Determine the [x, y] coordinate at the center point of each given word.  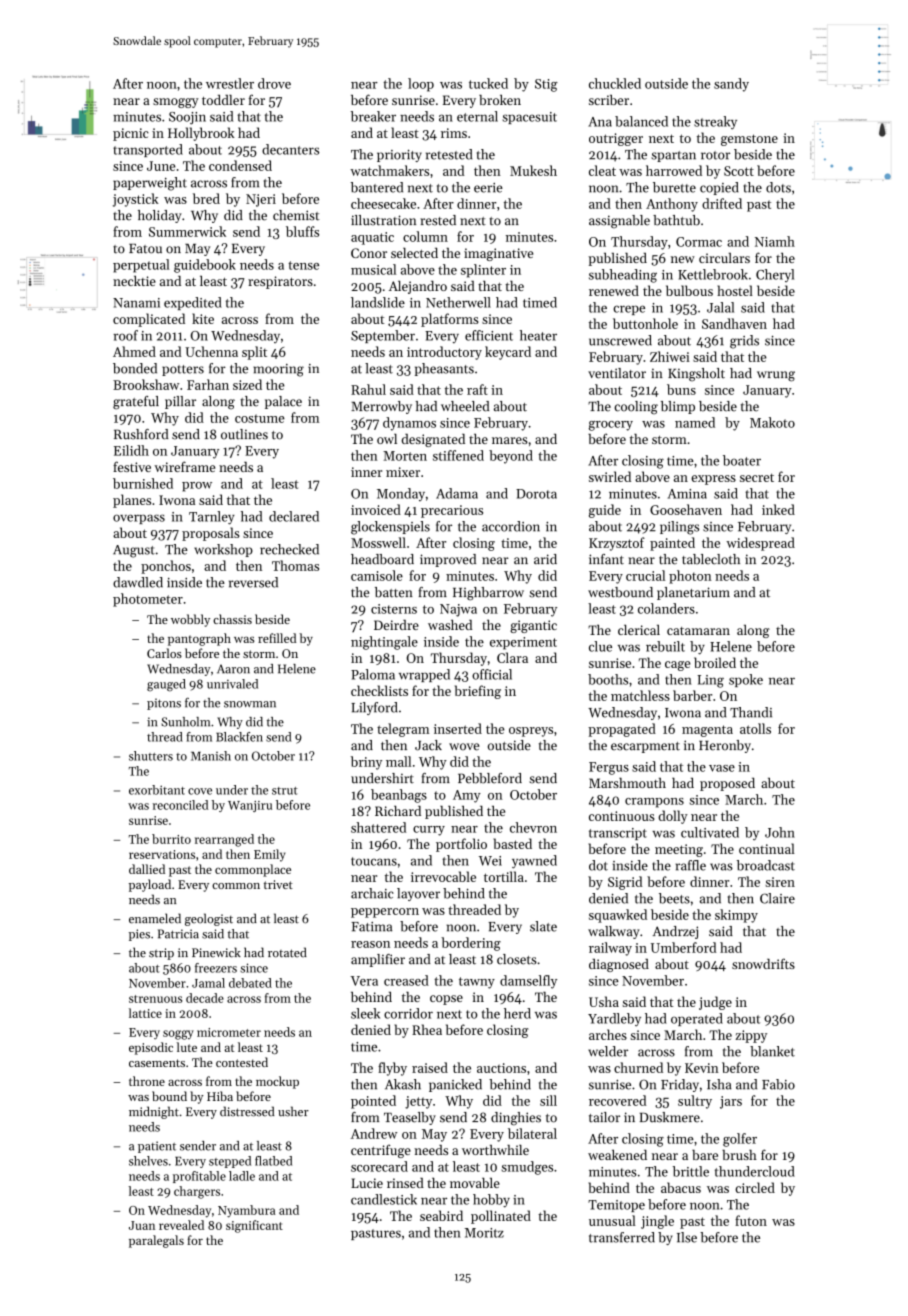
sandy [731, 85]
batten [394, 592]
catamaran [698, 631]
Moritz [484, 1233]
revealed [181, 1225]
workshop [223, 550]
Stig [546, 85]
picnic [131, 134]
